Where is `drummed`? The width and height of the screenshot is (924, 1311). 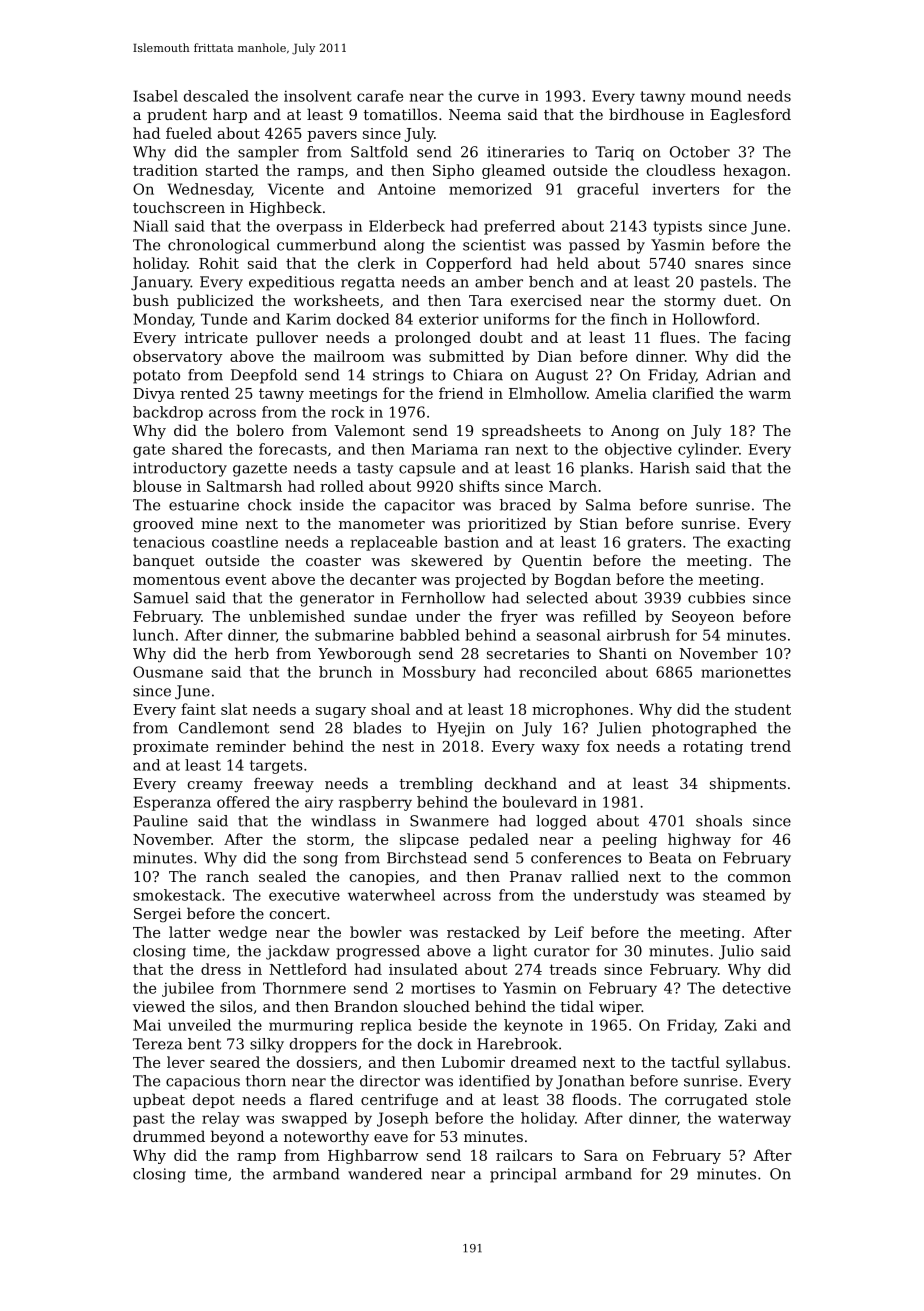
drummed is located at coordinates (169, 1136).
